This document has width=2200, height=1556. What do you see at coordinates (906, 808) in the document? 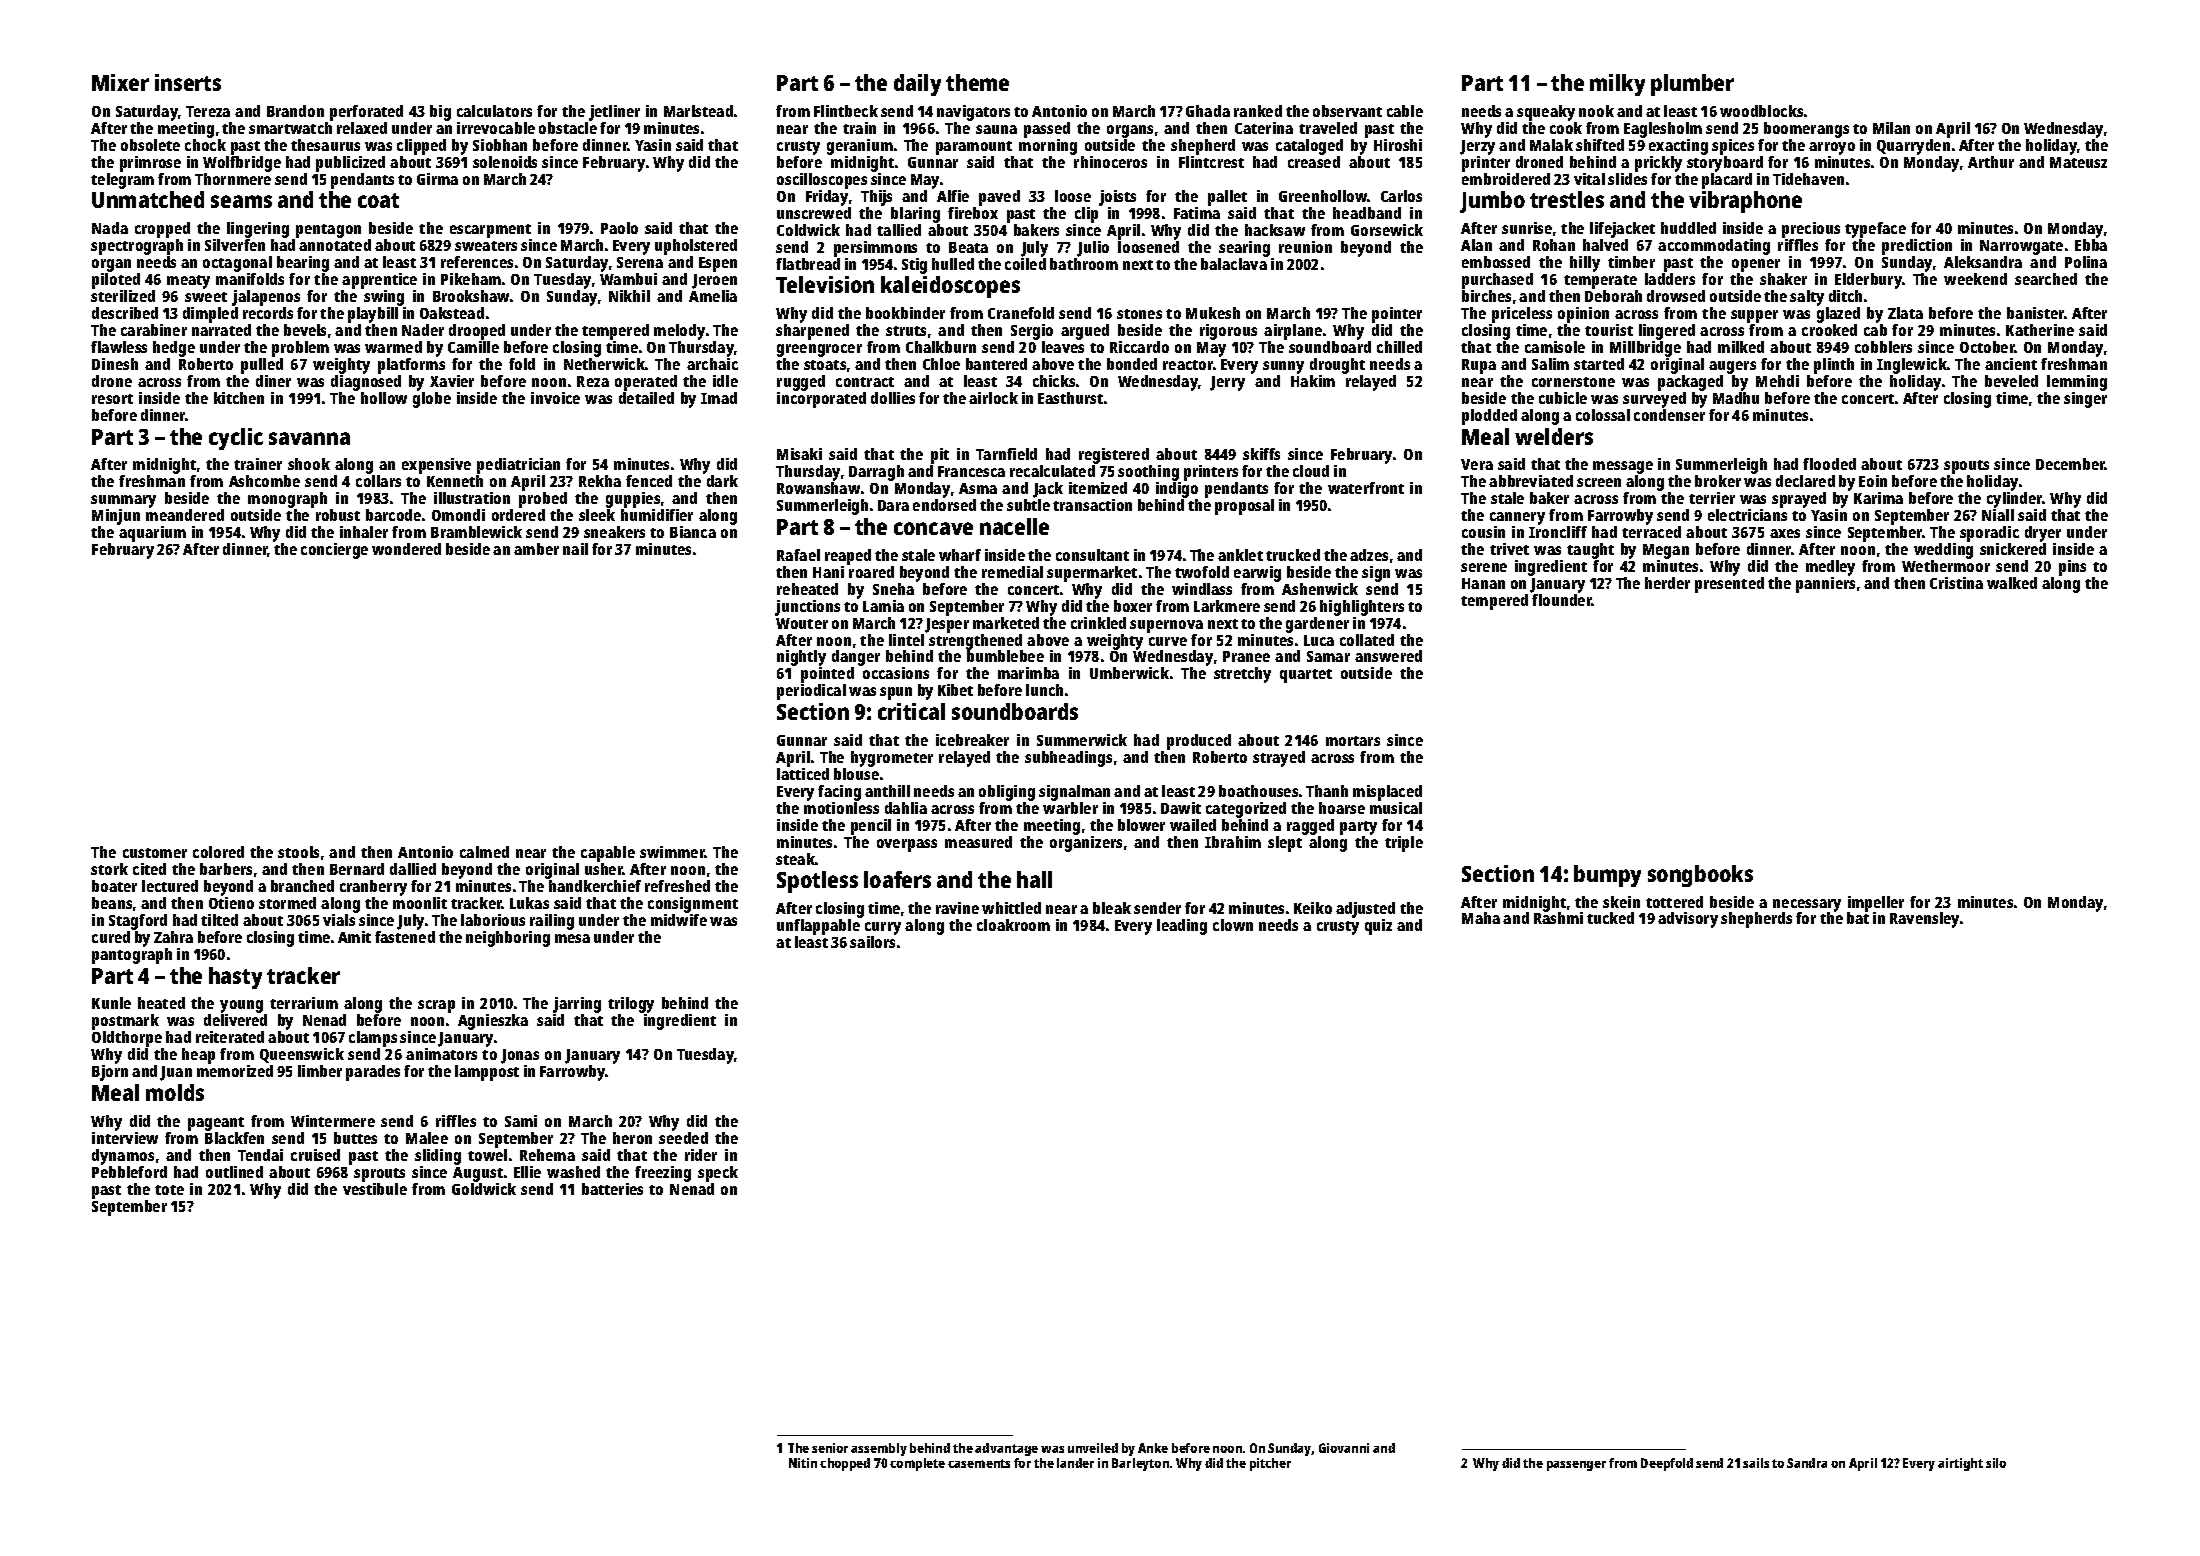
I see `dahlia` at bounding box center [906, 808].
